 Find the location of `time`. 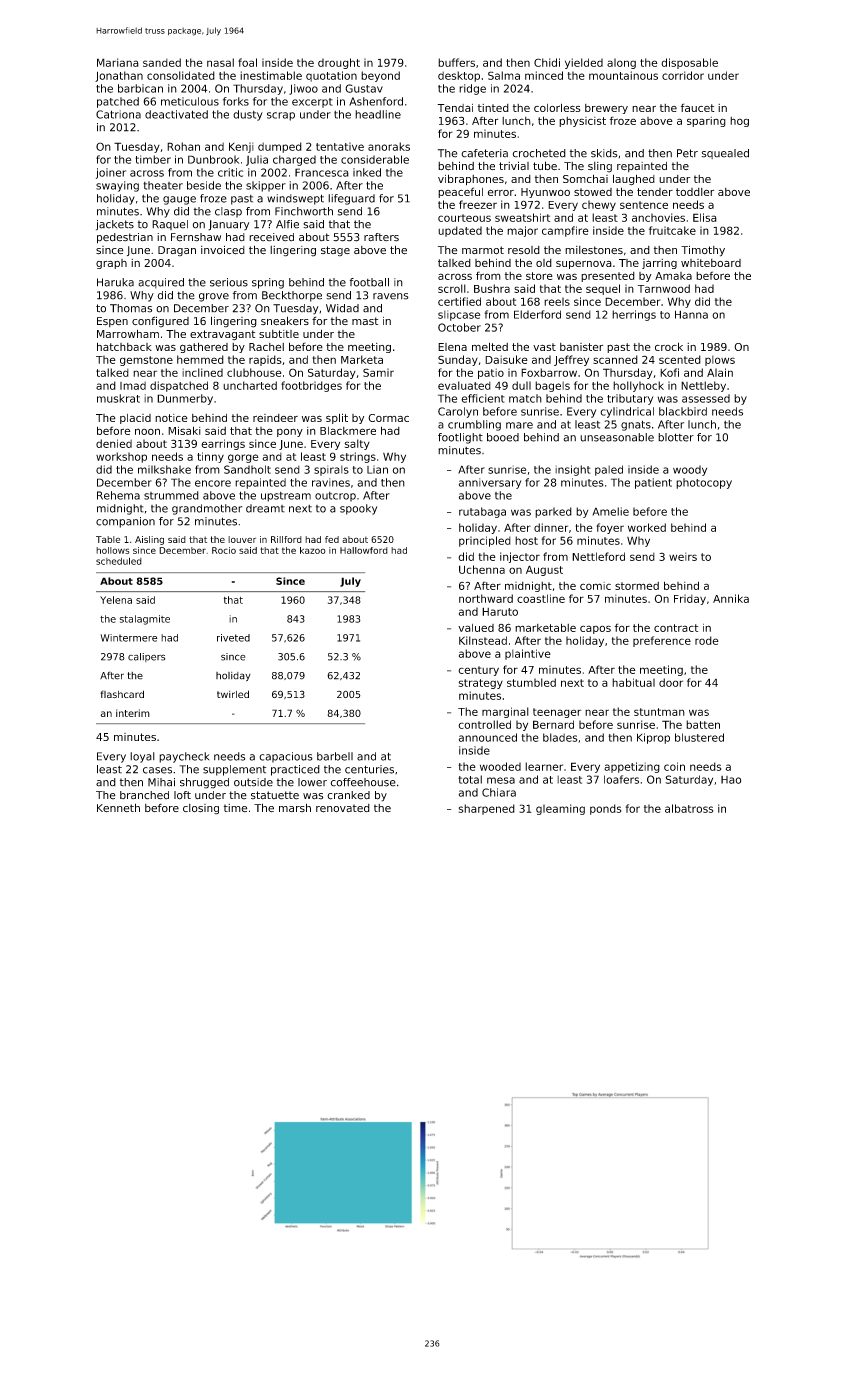

time is located at coordinates (235, 808).
